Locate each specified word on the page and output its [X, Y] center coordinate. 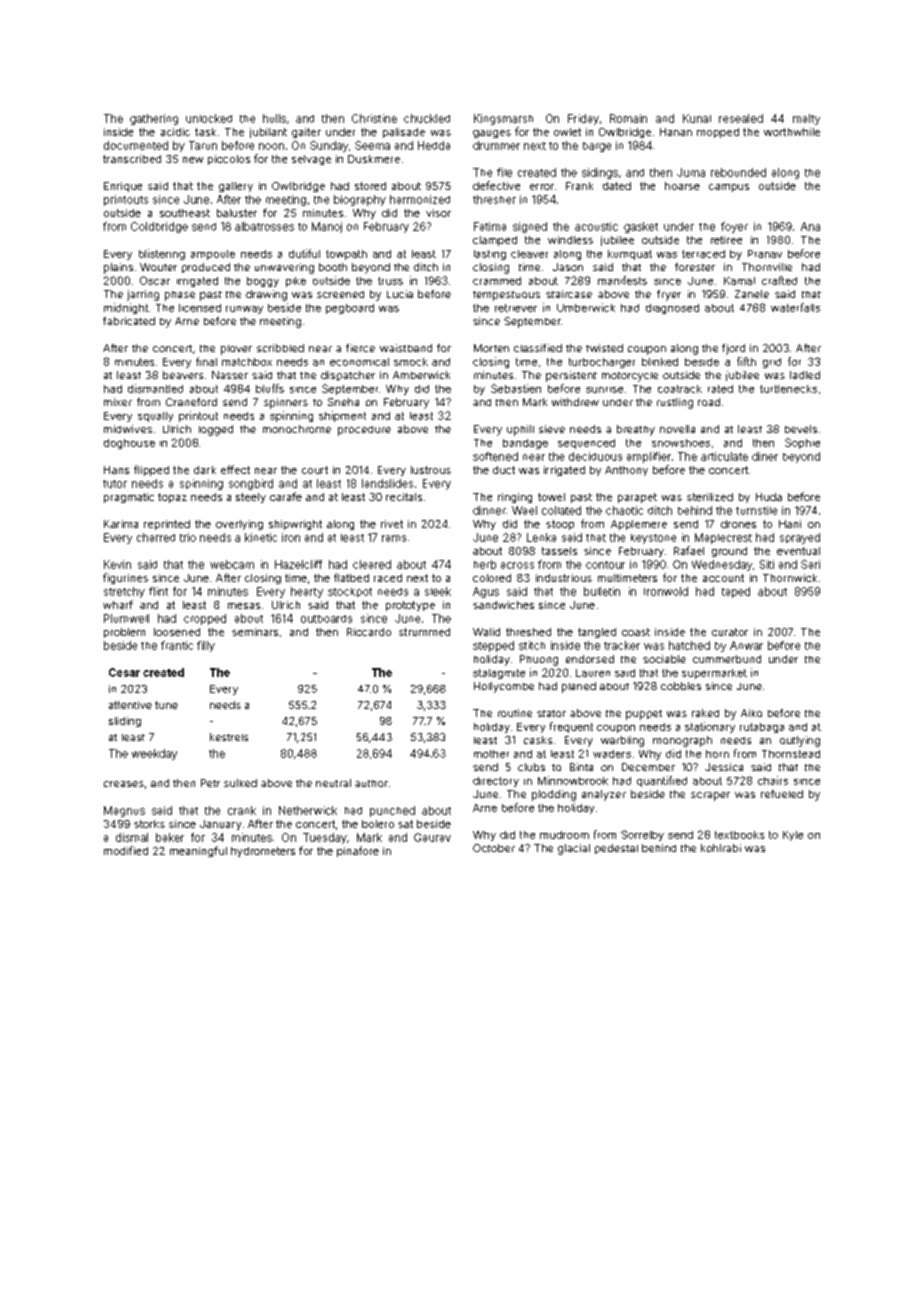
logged [216, 430]
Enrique [123, 187]
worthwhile [792, 132]
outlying [800, 741]
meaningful [198, 851]
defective [496, 185]
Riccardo [369, 632]
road [709, 402]
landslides [387, 483]
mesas [244, 606]
